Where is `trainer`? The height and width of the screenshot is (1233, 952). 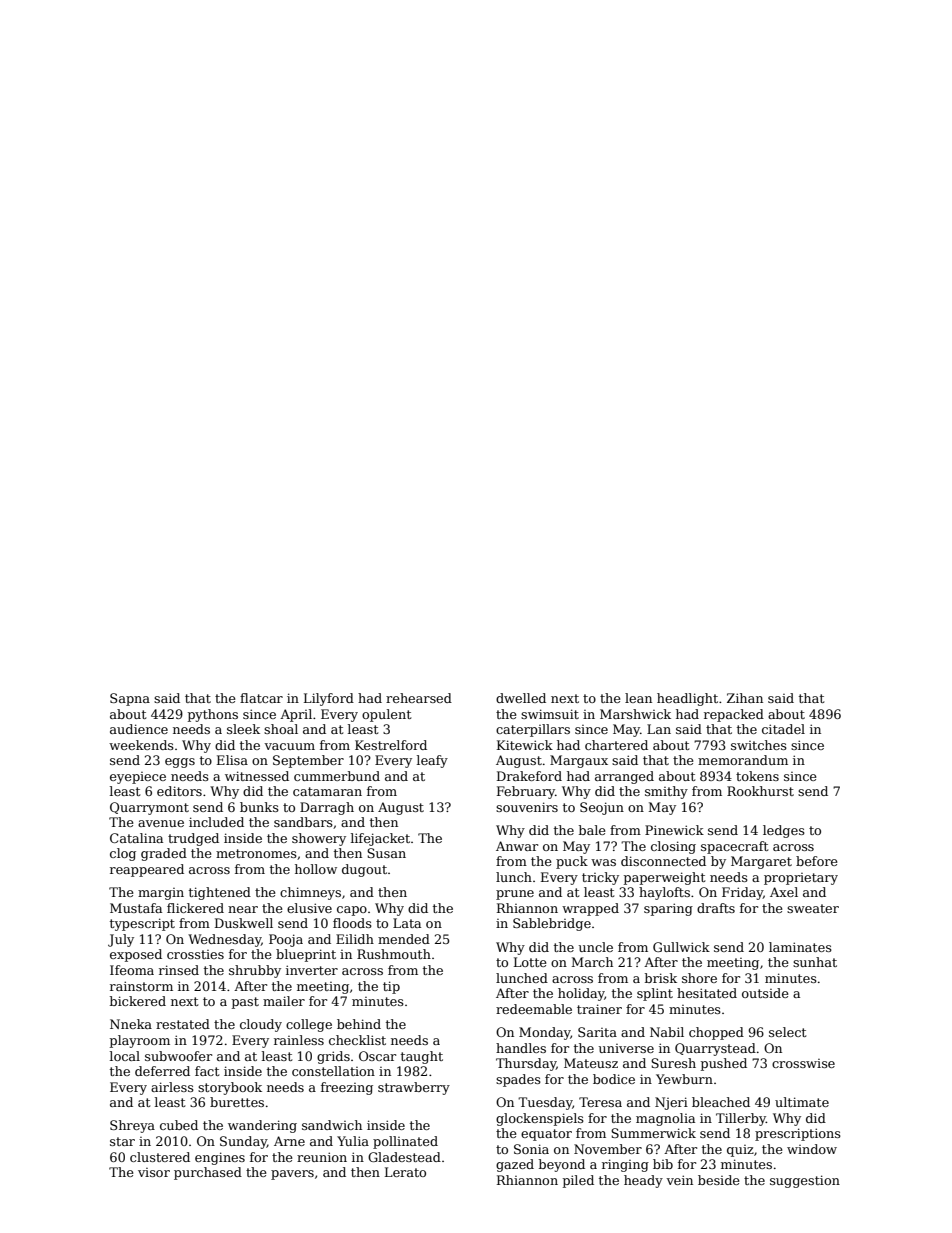 trainer is located at coordinates (599, 1009).
